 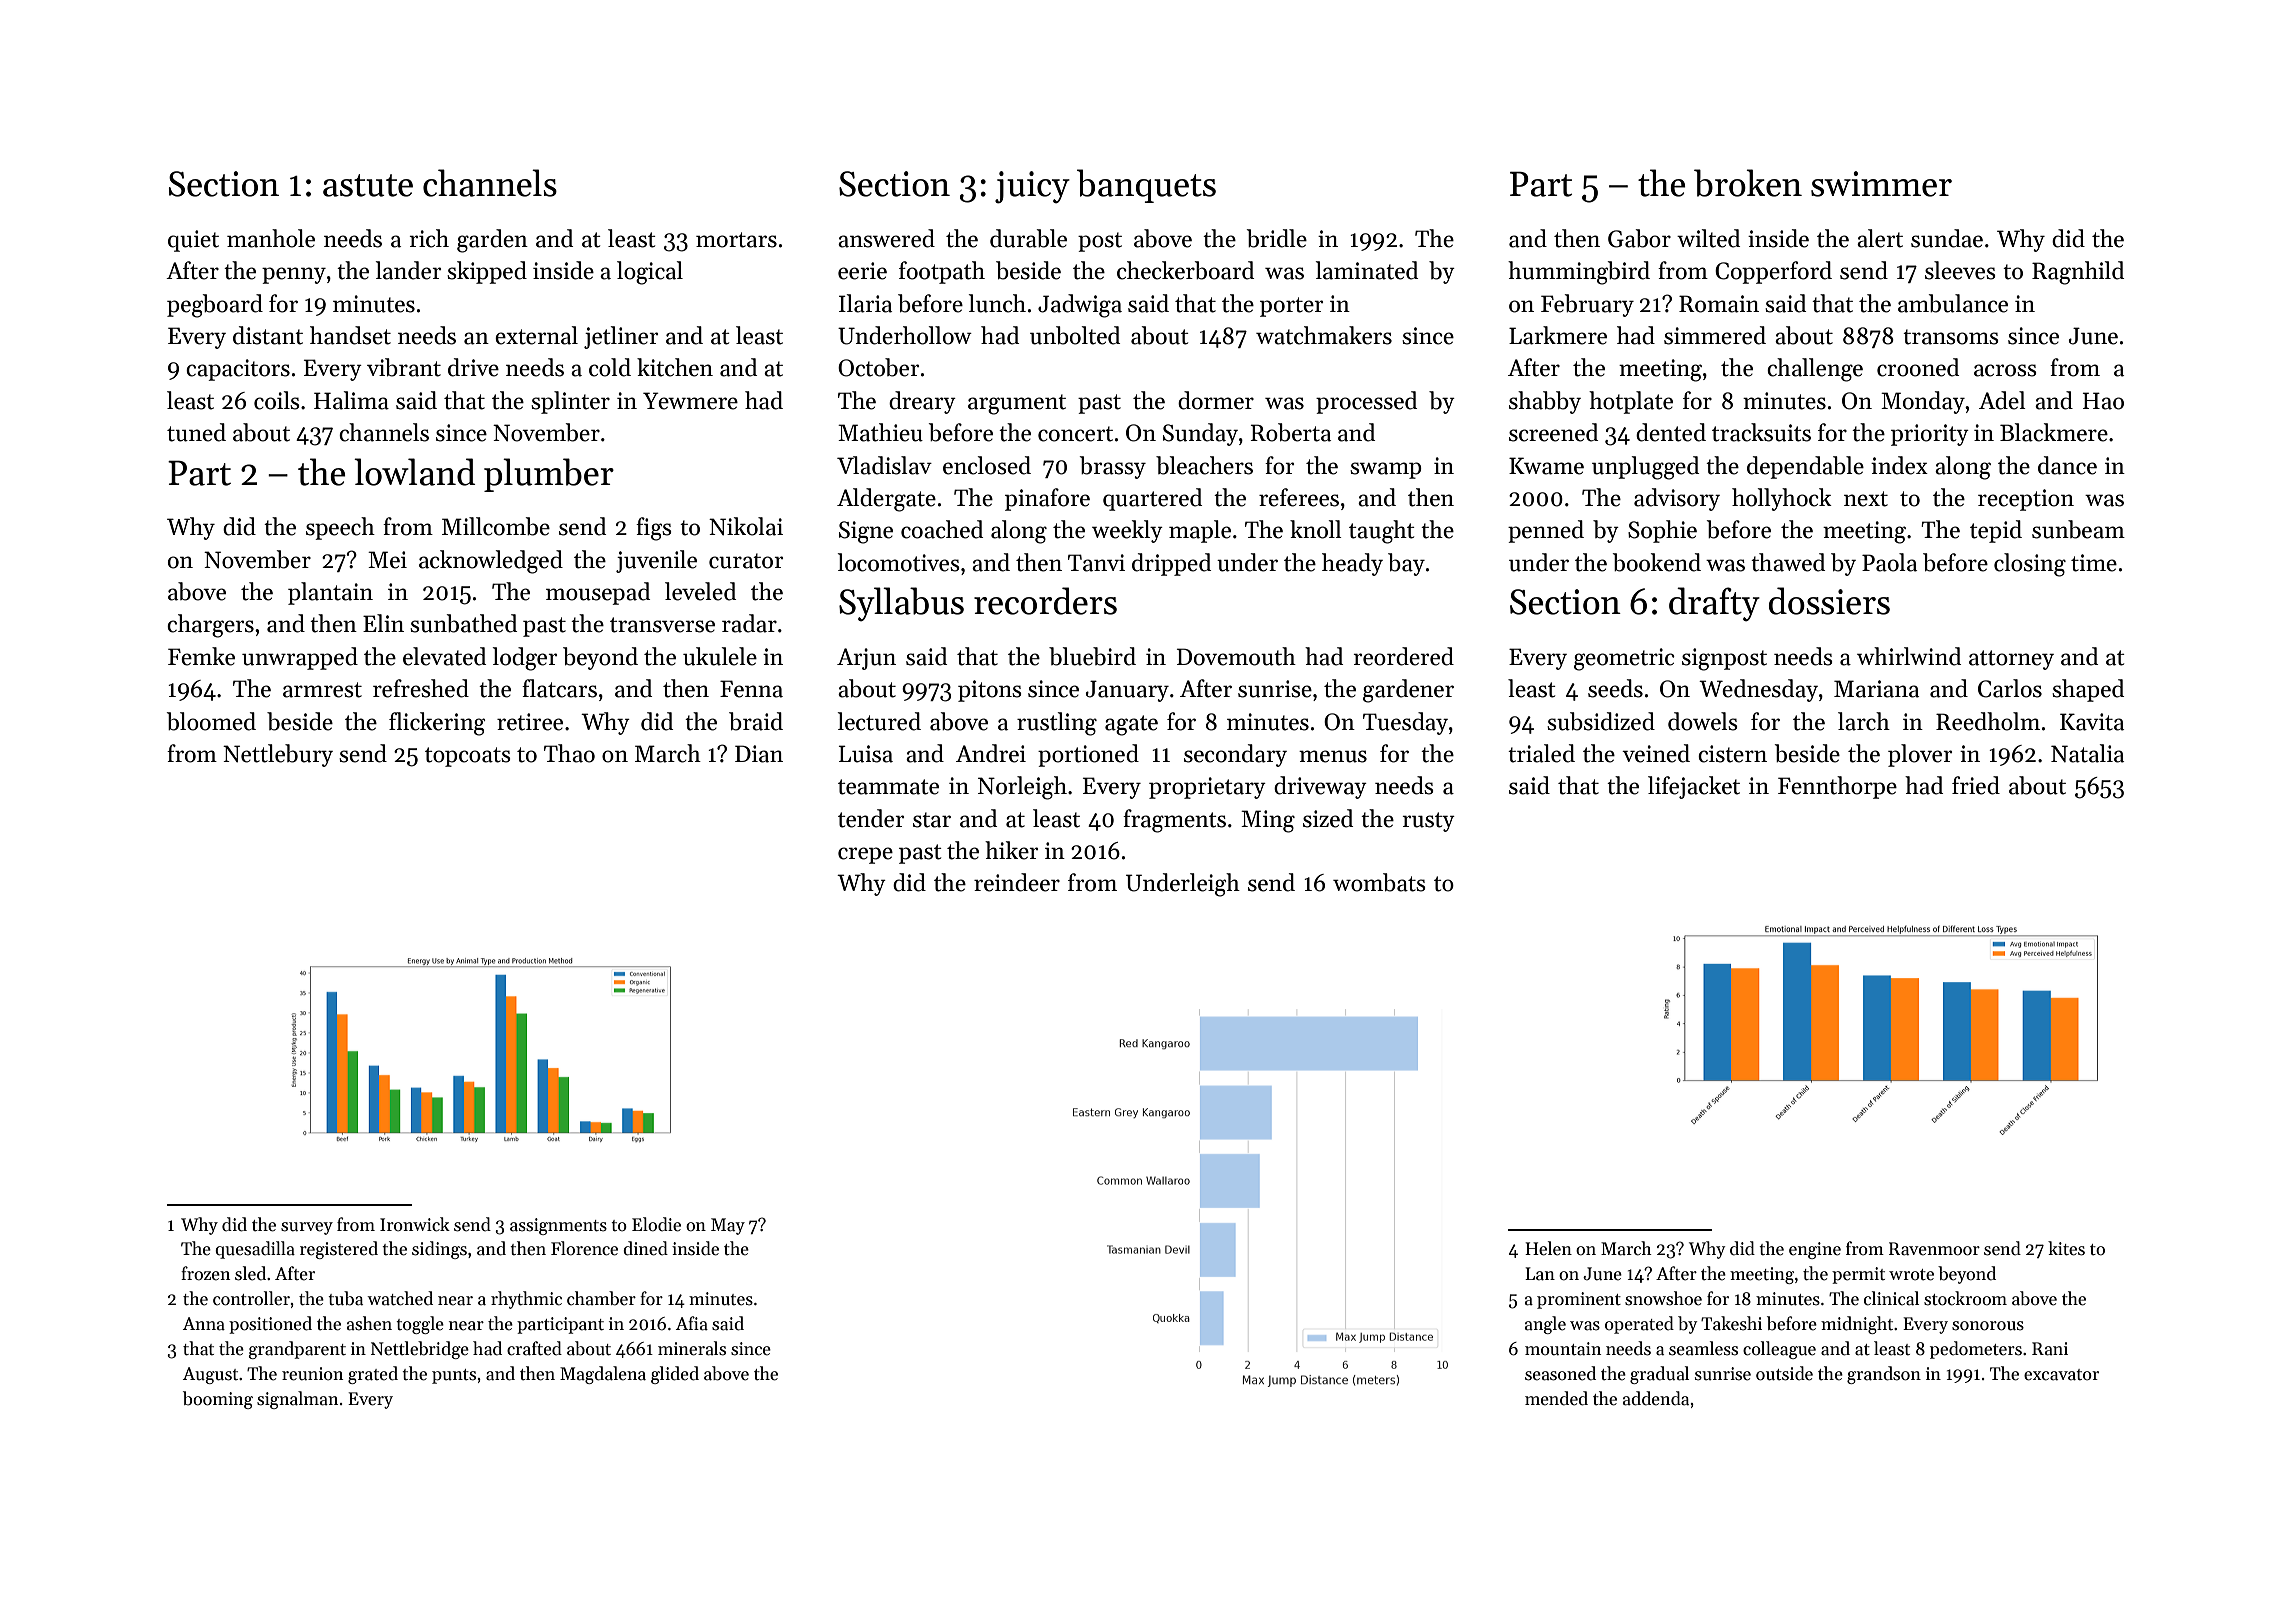 What do you see at coordinates (1291, 307) in the screenshot?
I see `porter` at bounding box center [1291, 307].
